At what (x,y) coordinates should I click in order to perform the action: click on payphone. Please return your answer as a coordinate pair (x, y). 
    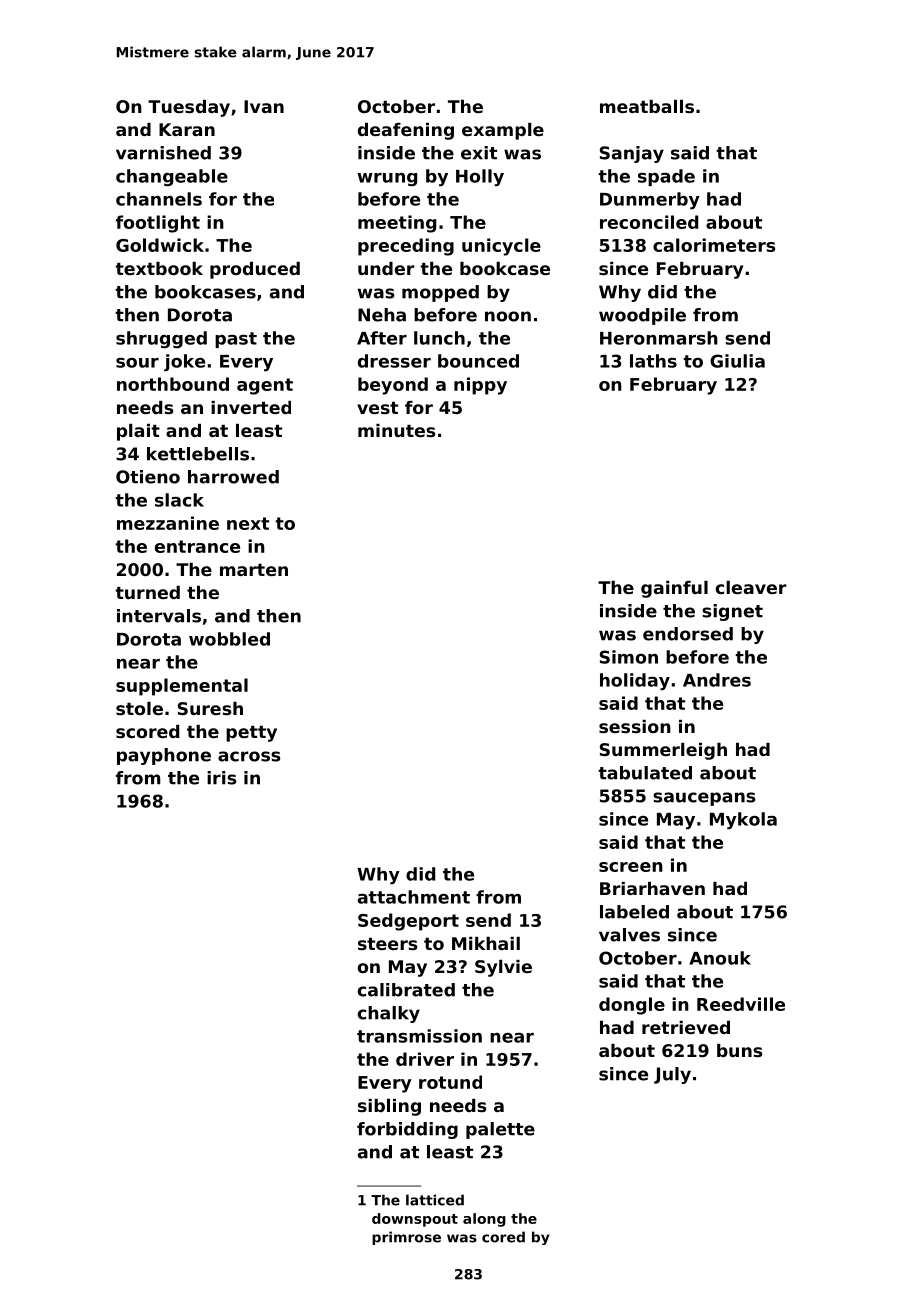
    Looking at the image, I should click on (164, 756).
